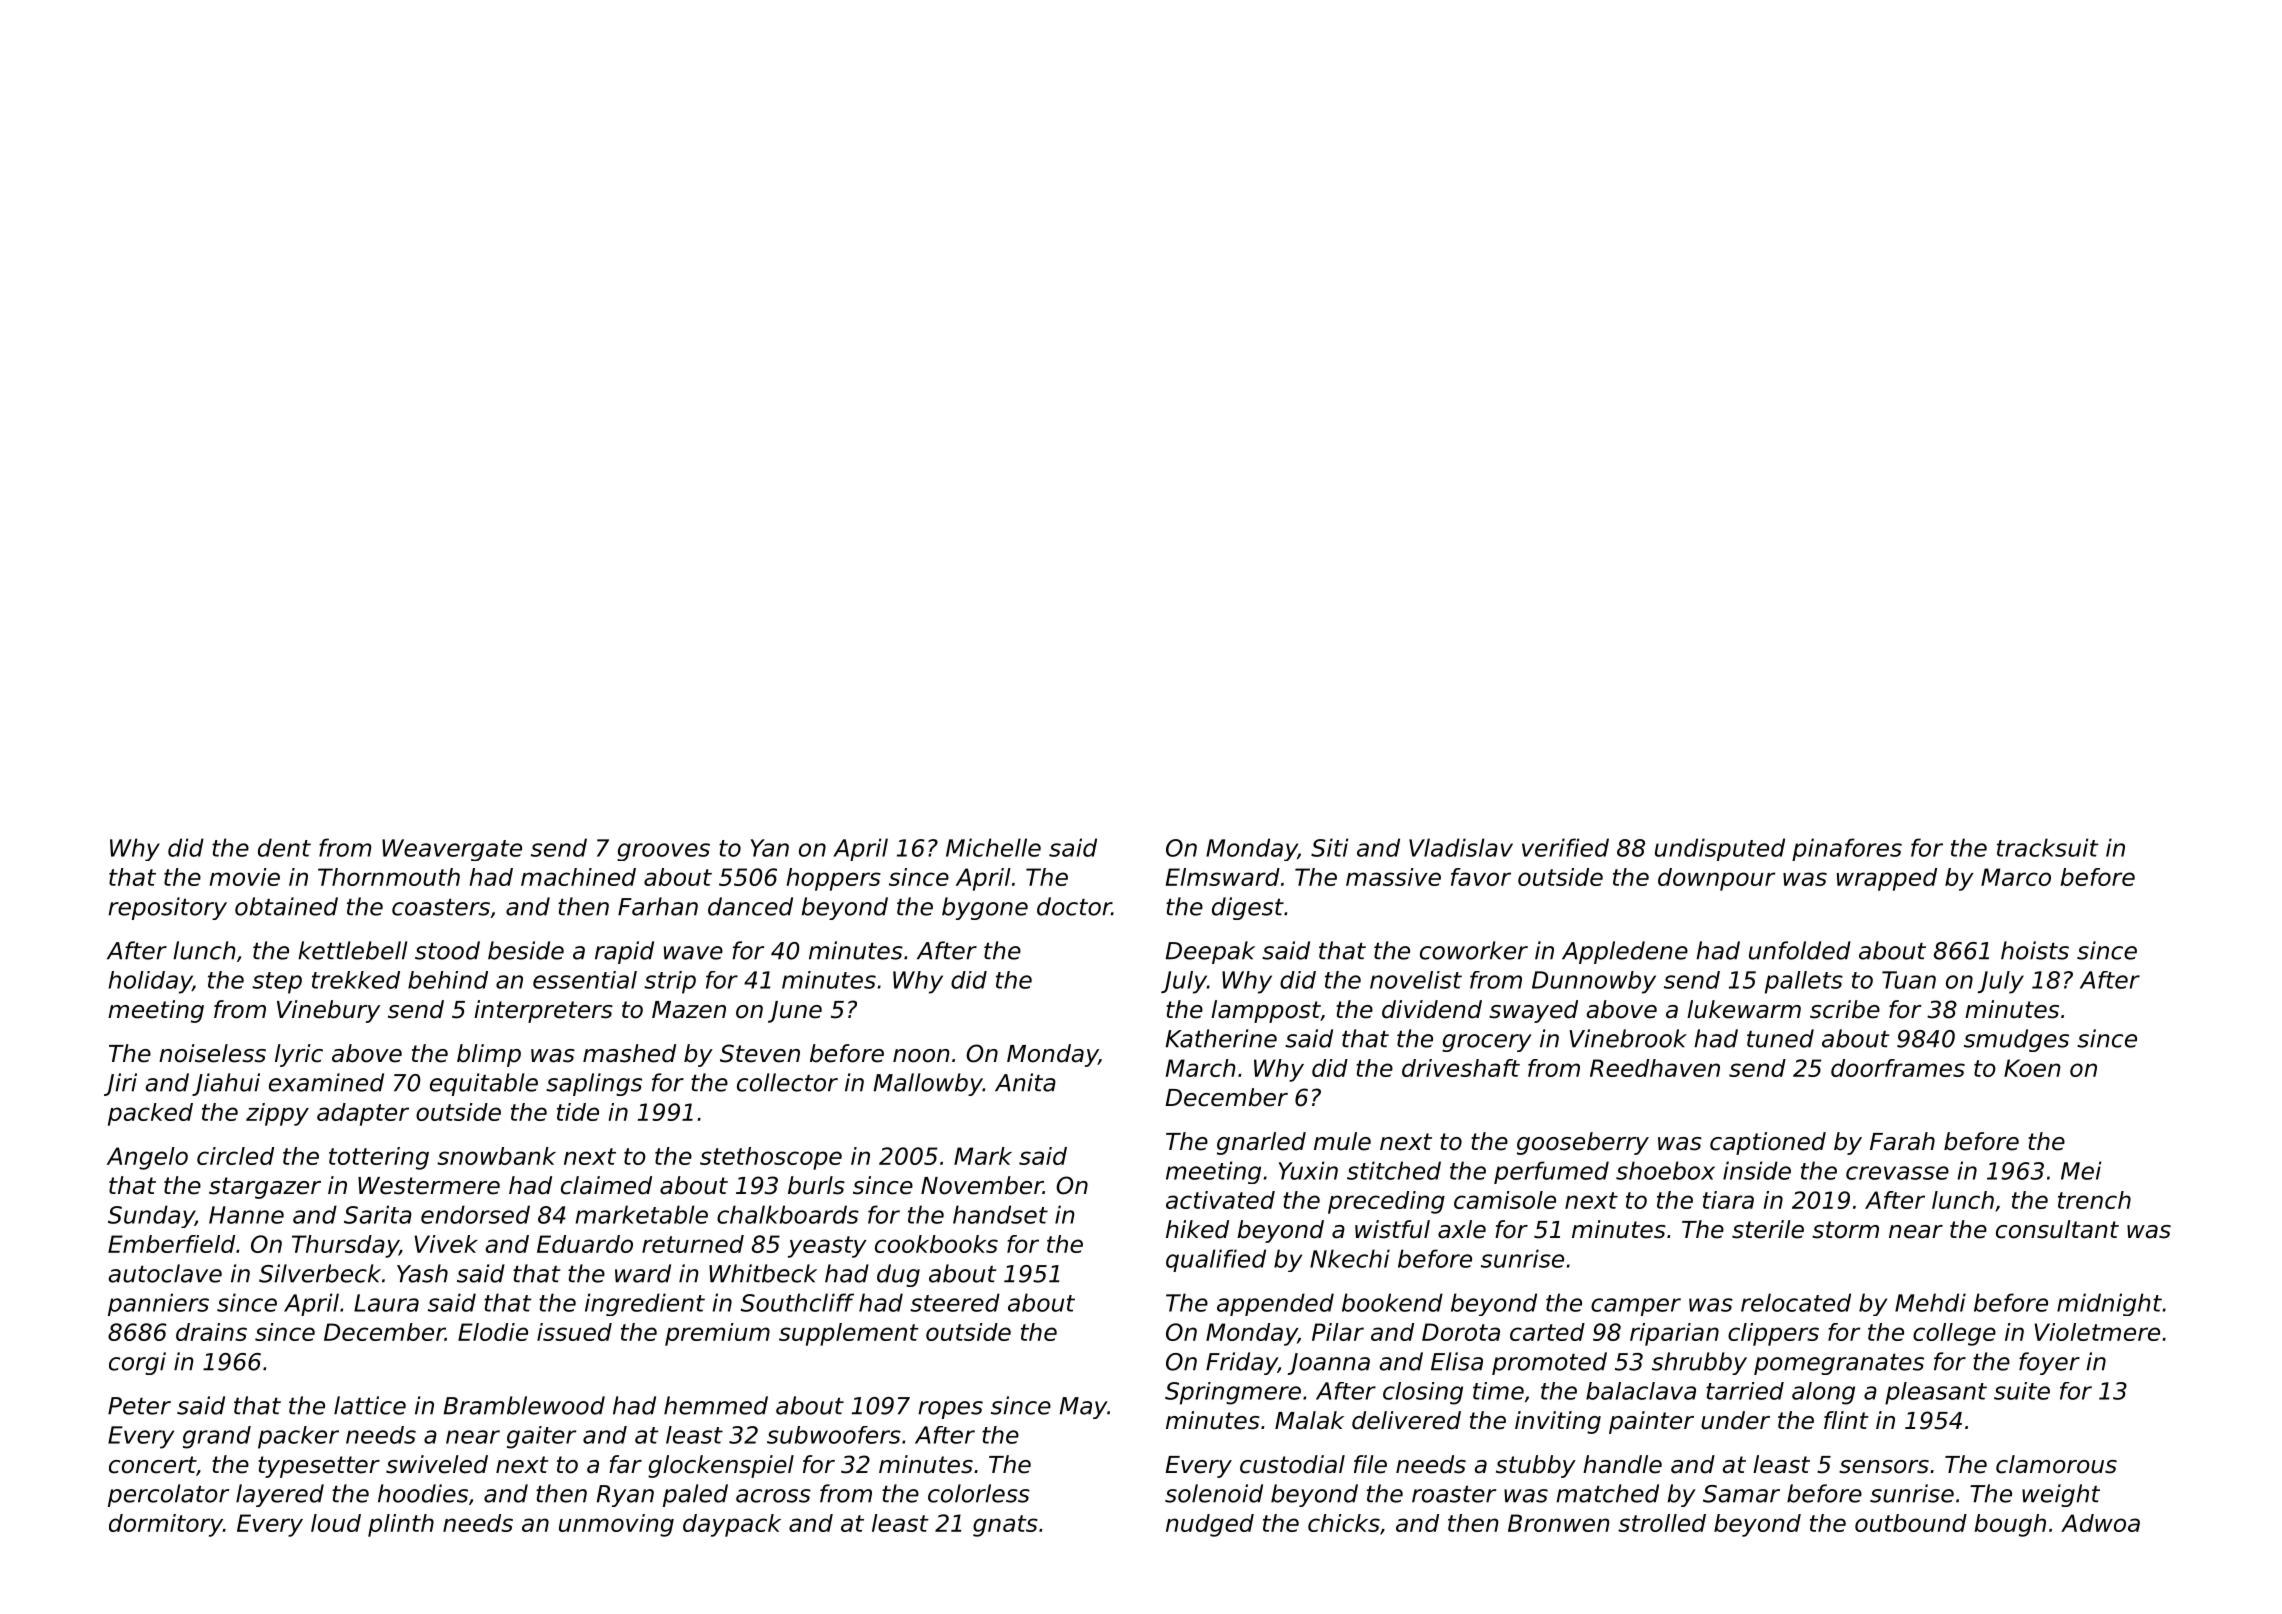  I want to click on pinafores, so click(1847, 849).
